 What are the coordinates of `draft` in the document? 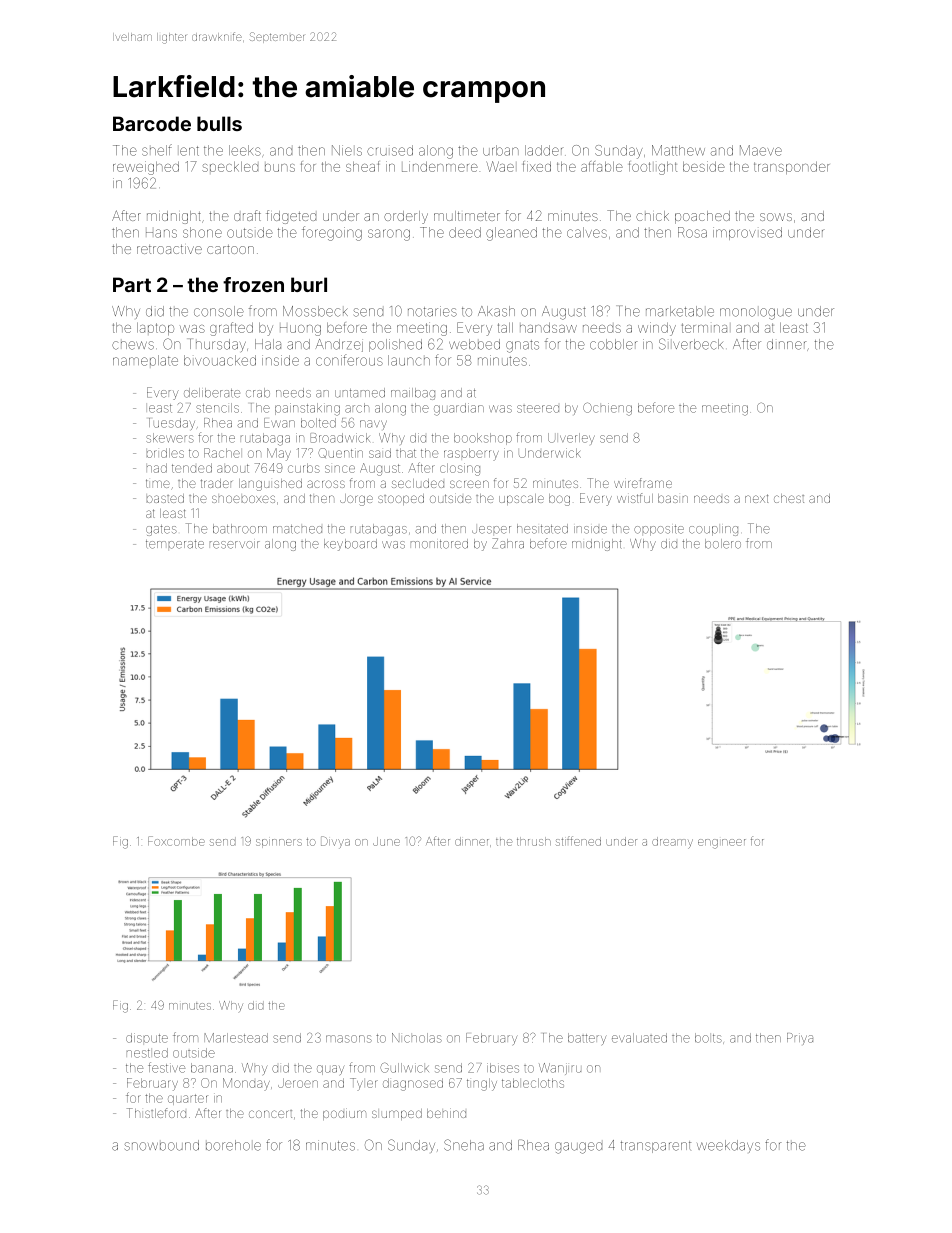 It's located at (247, 215).
